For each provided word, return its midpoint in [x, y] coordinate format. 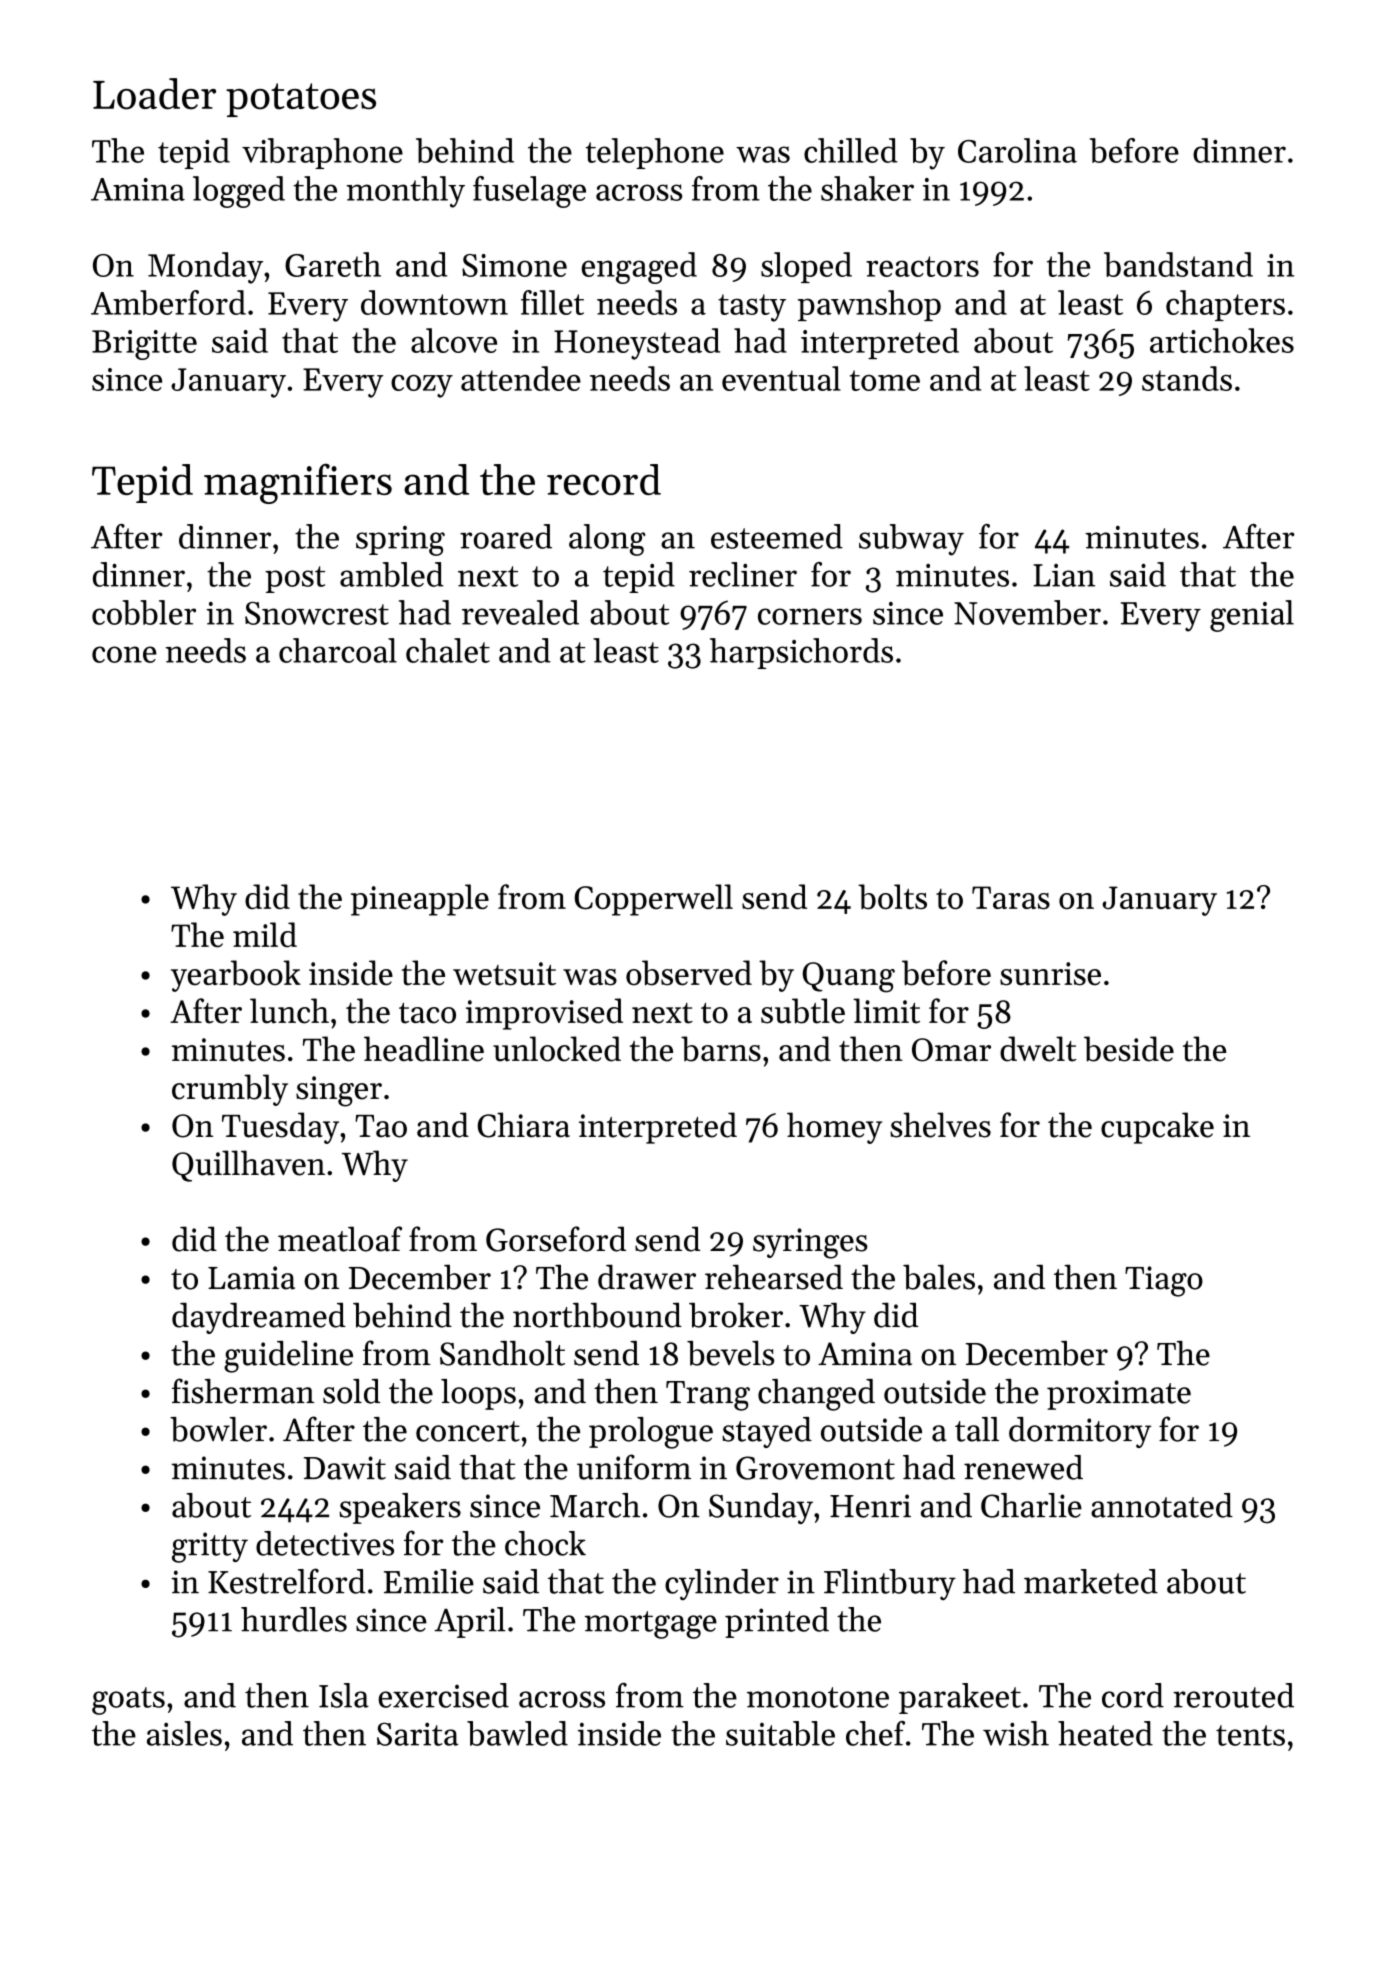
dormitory [1080, 1432]
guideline [288, 1357]
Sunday [761, 1508]
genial [1252, 616]
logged [239, 192]
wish [1016, 1733]
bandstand [1178, 264]
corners [810, 616]
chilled [851, 150]
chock [545, 1543]
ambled [392, 574]
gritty [210, 1547]
